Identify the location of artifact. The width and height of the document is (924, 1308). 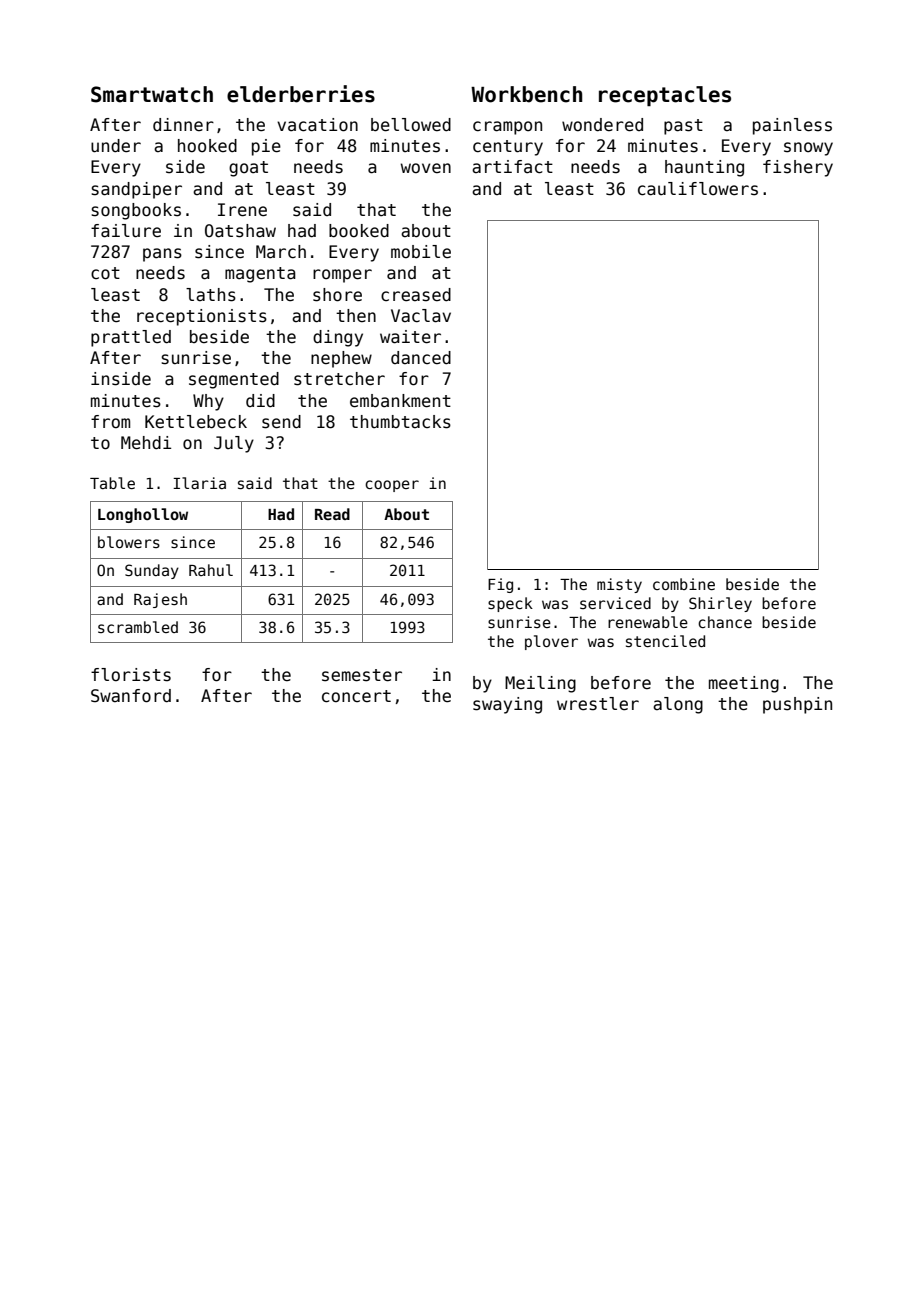
(512, 167).
